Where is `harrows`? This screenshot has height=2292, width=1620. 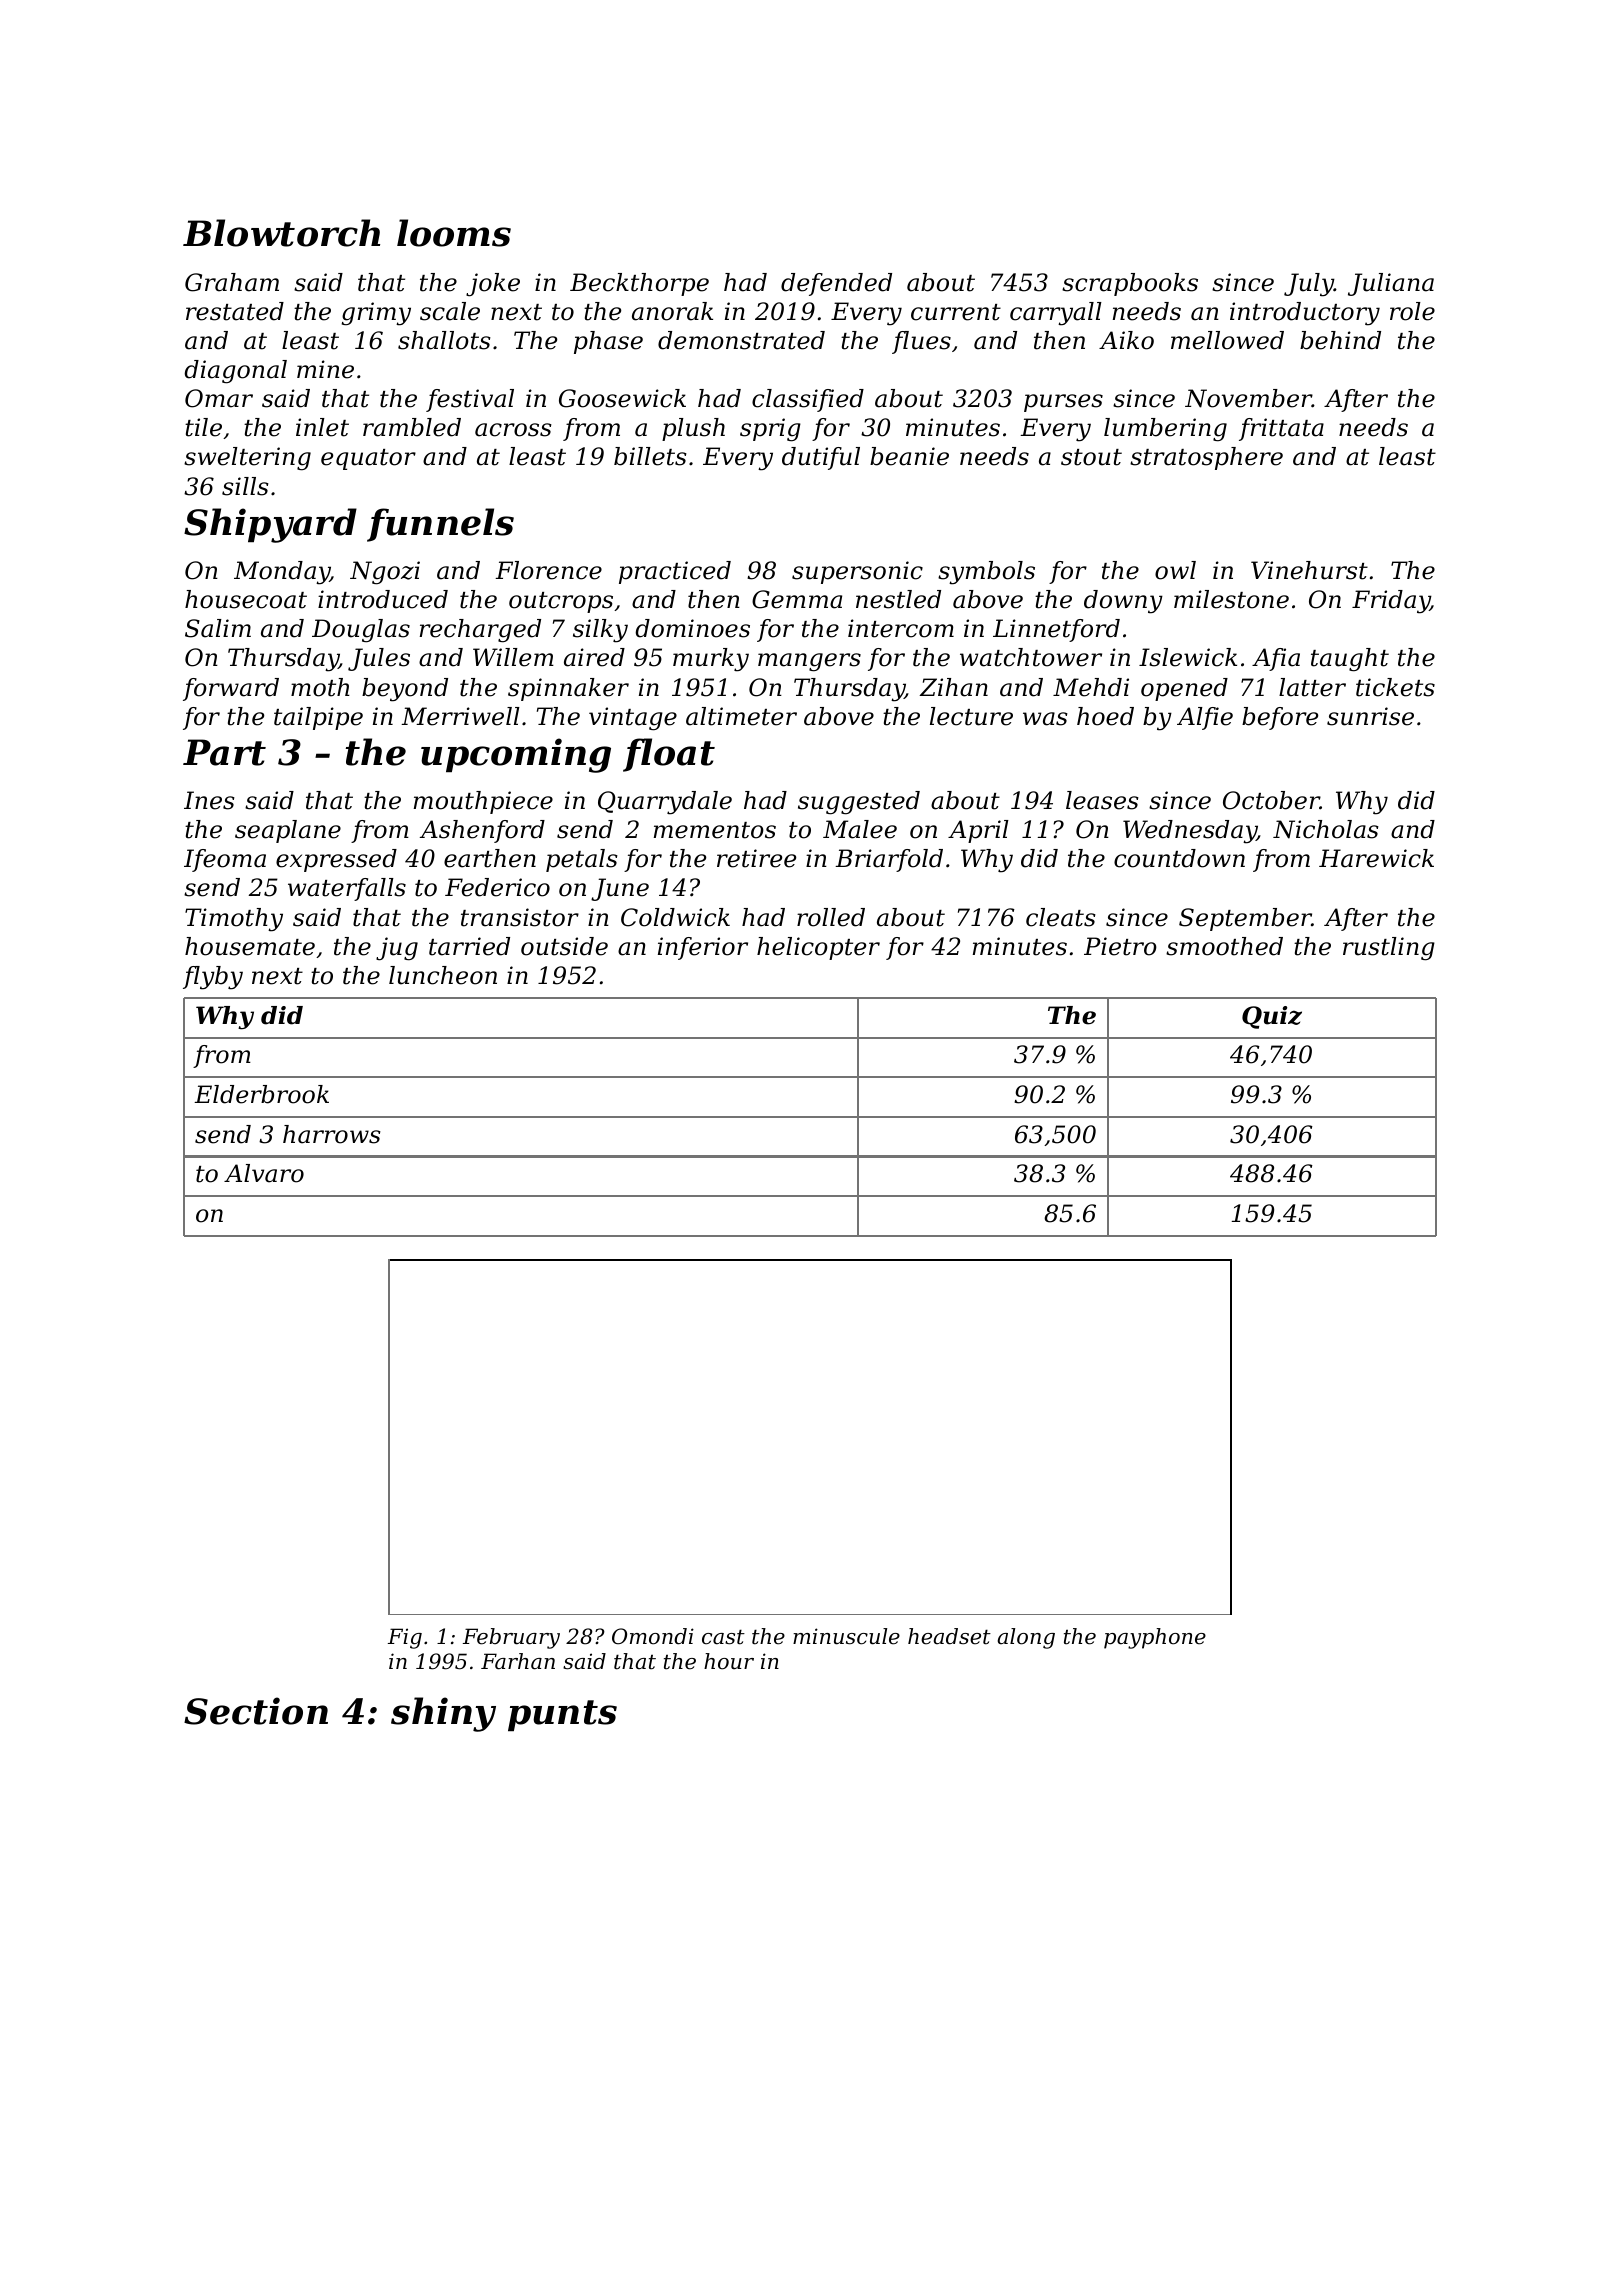
harrows is located at coordinates (332, 1134).
